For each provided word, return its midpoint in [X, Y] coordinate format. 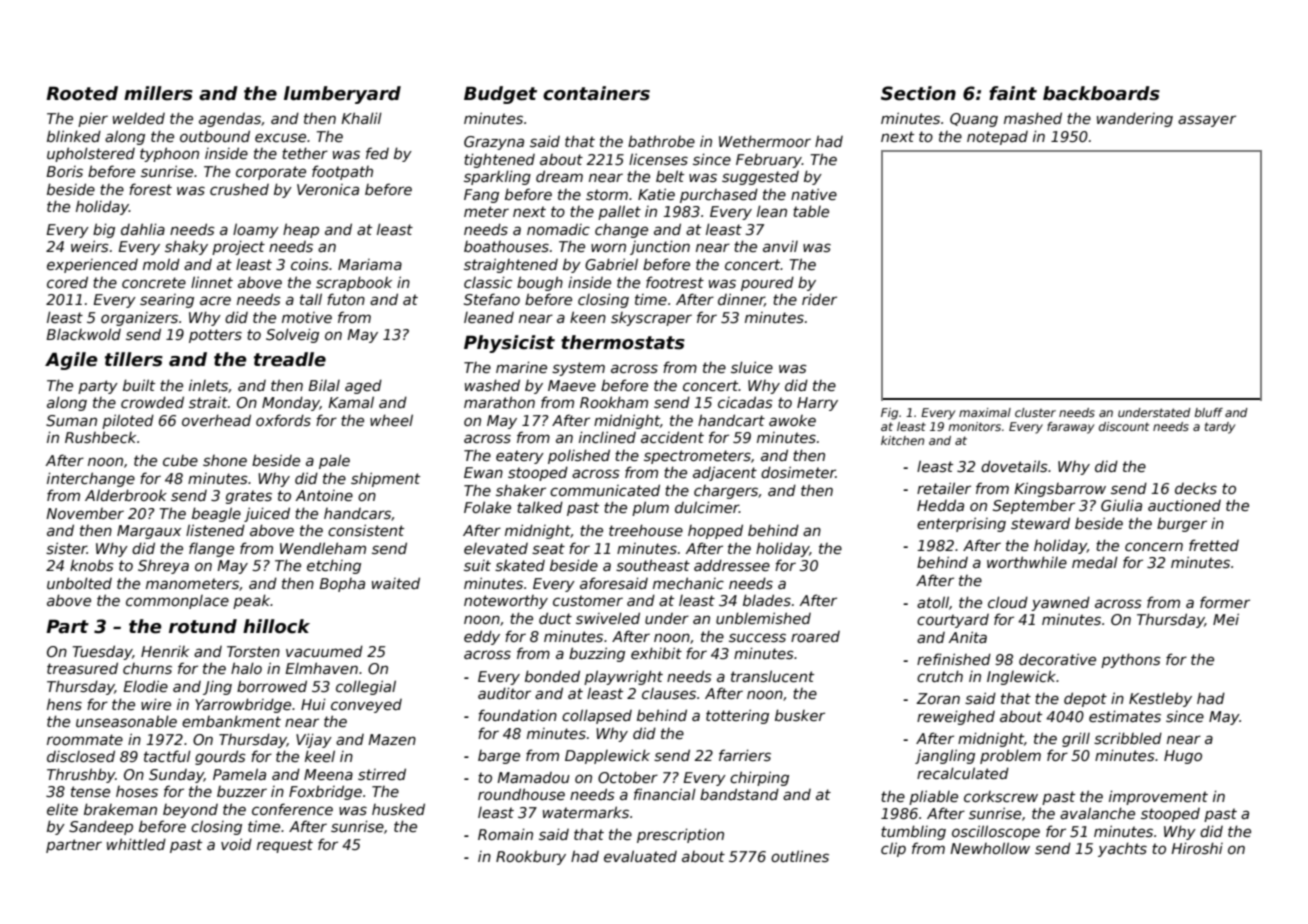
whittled [136, 844]
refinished [954, 659]
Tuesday [103, 652]
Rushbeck [100, 437]
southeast [653, 565]
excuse [280, 137]
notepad [997, 138]
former [1225, 602]
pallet [619, 212]
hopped [715, 531]
